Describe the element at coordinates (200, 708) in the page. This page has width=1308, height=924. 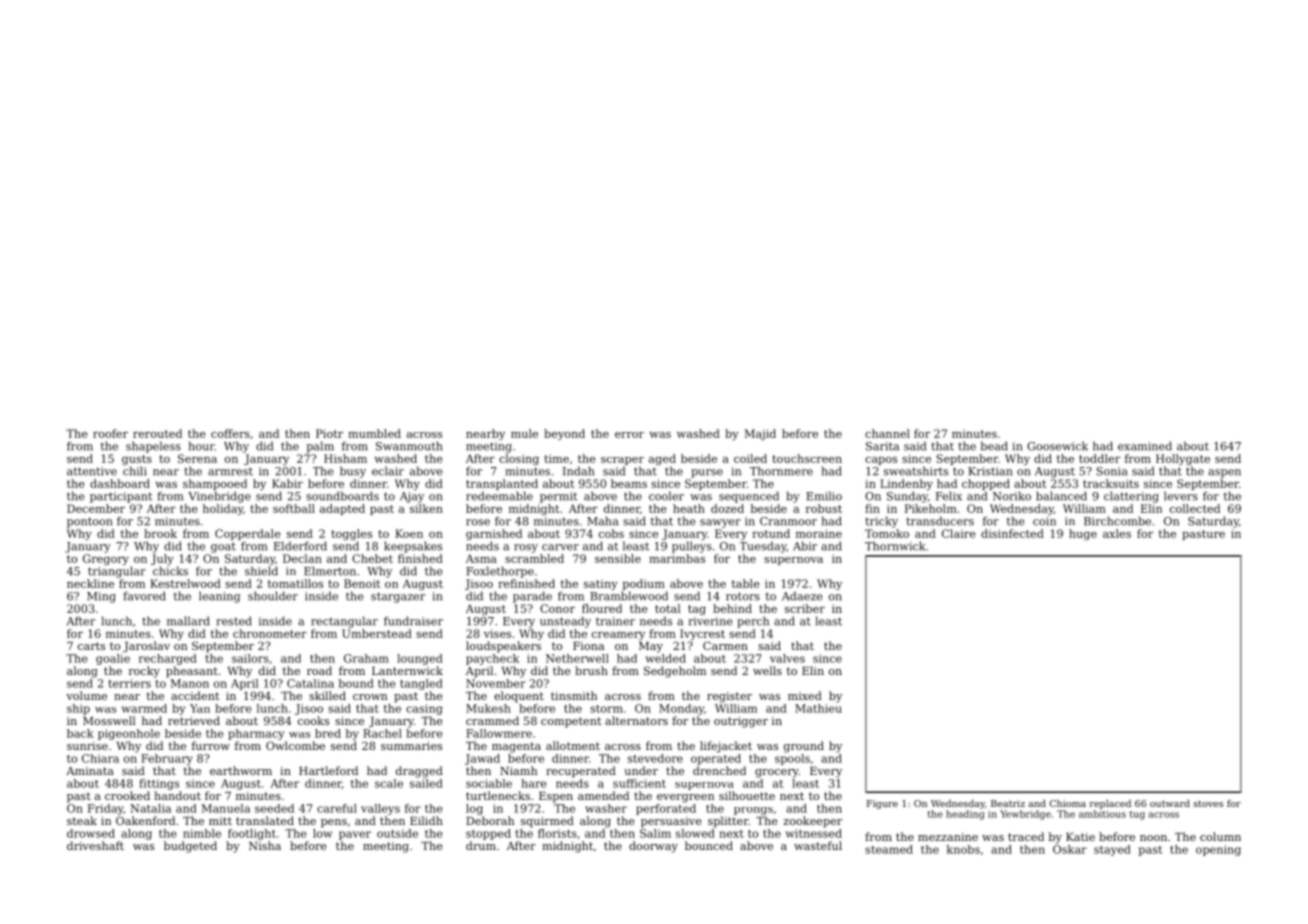
I see `Yan` at that location.
